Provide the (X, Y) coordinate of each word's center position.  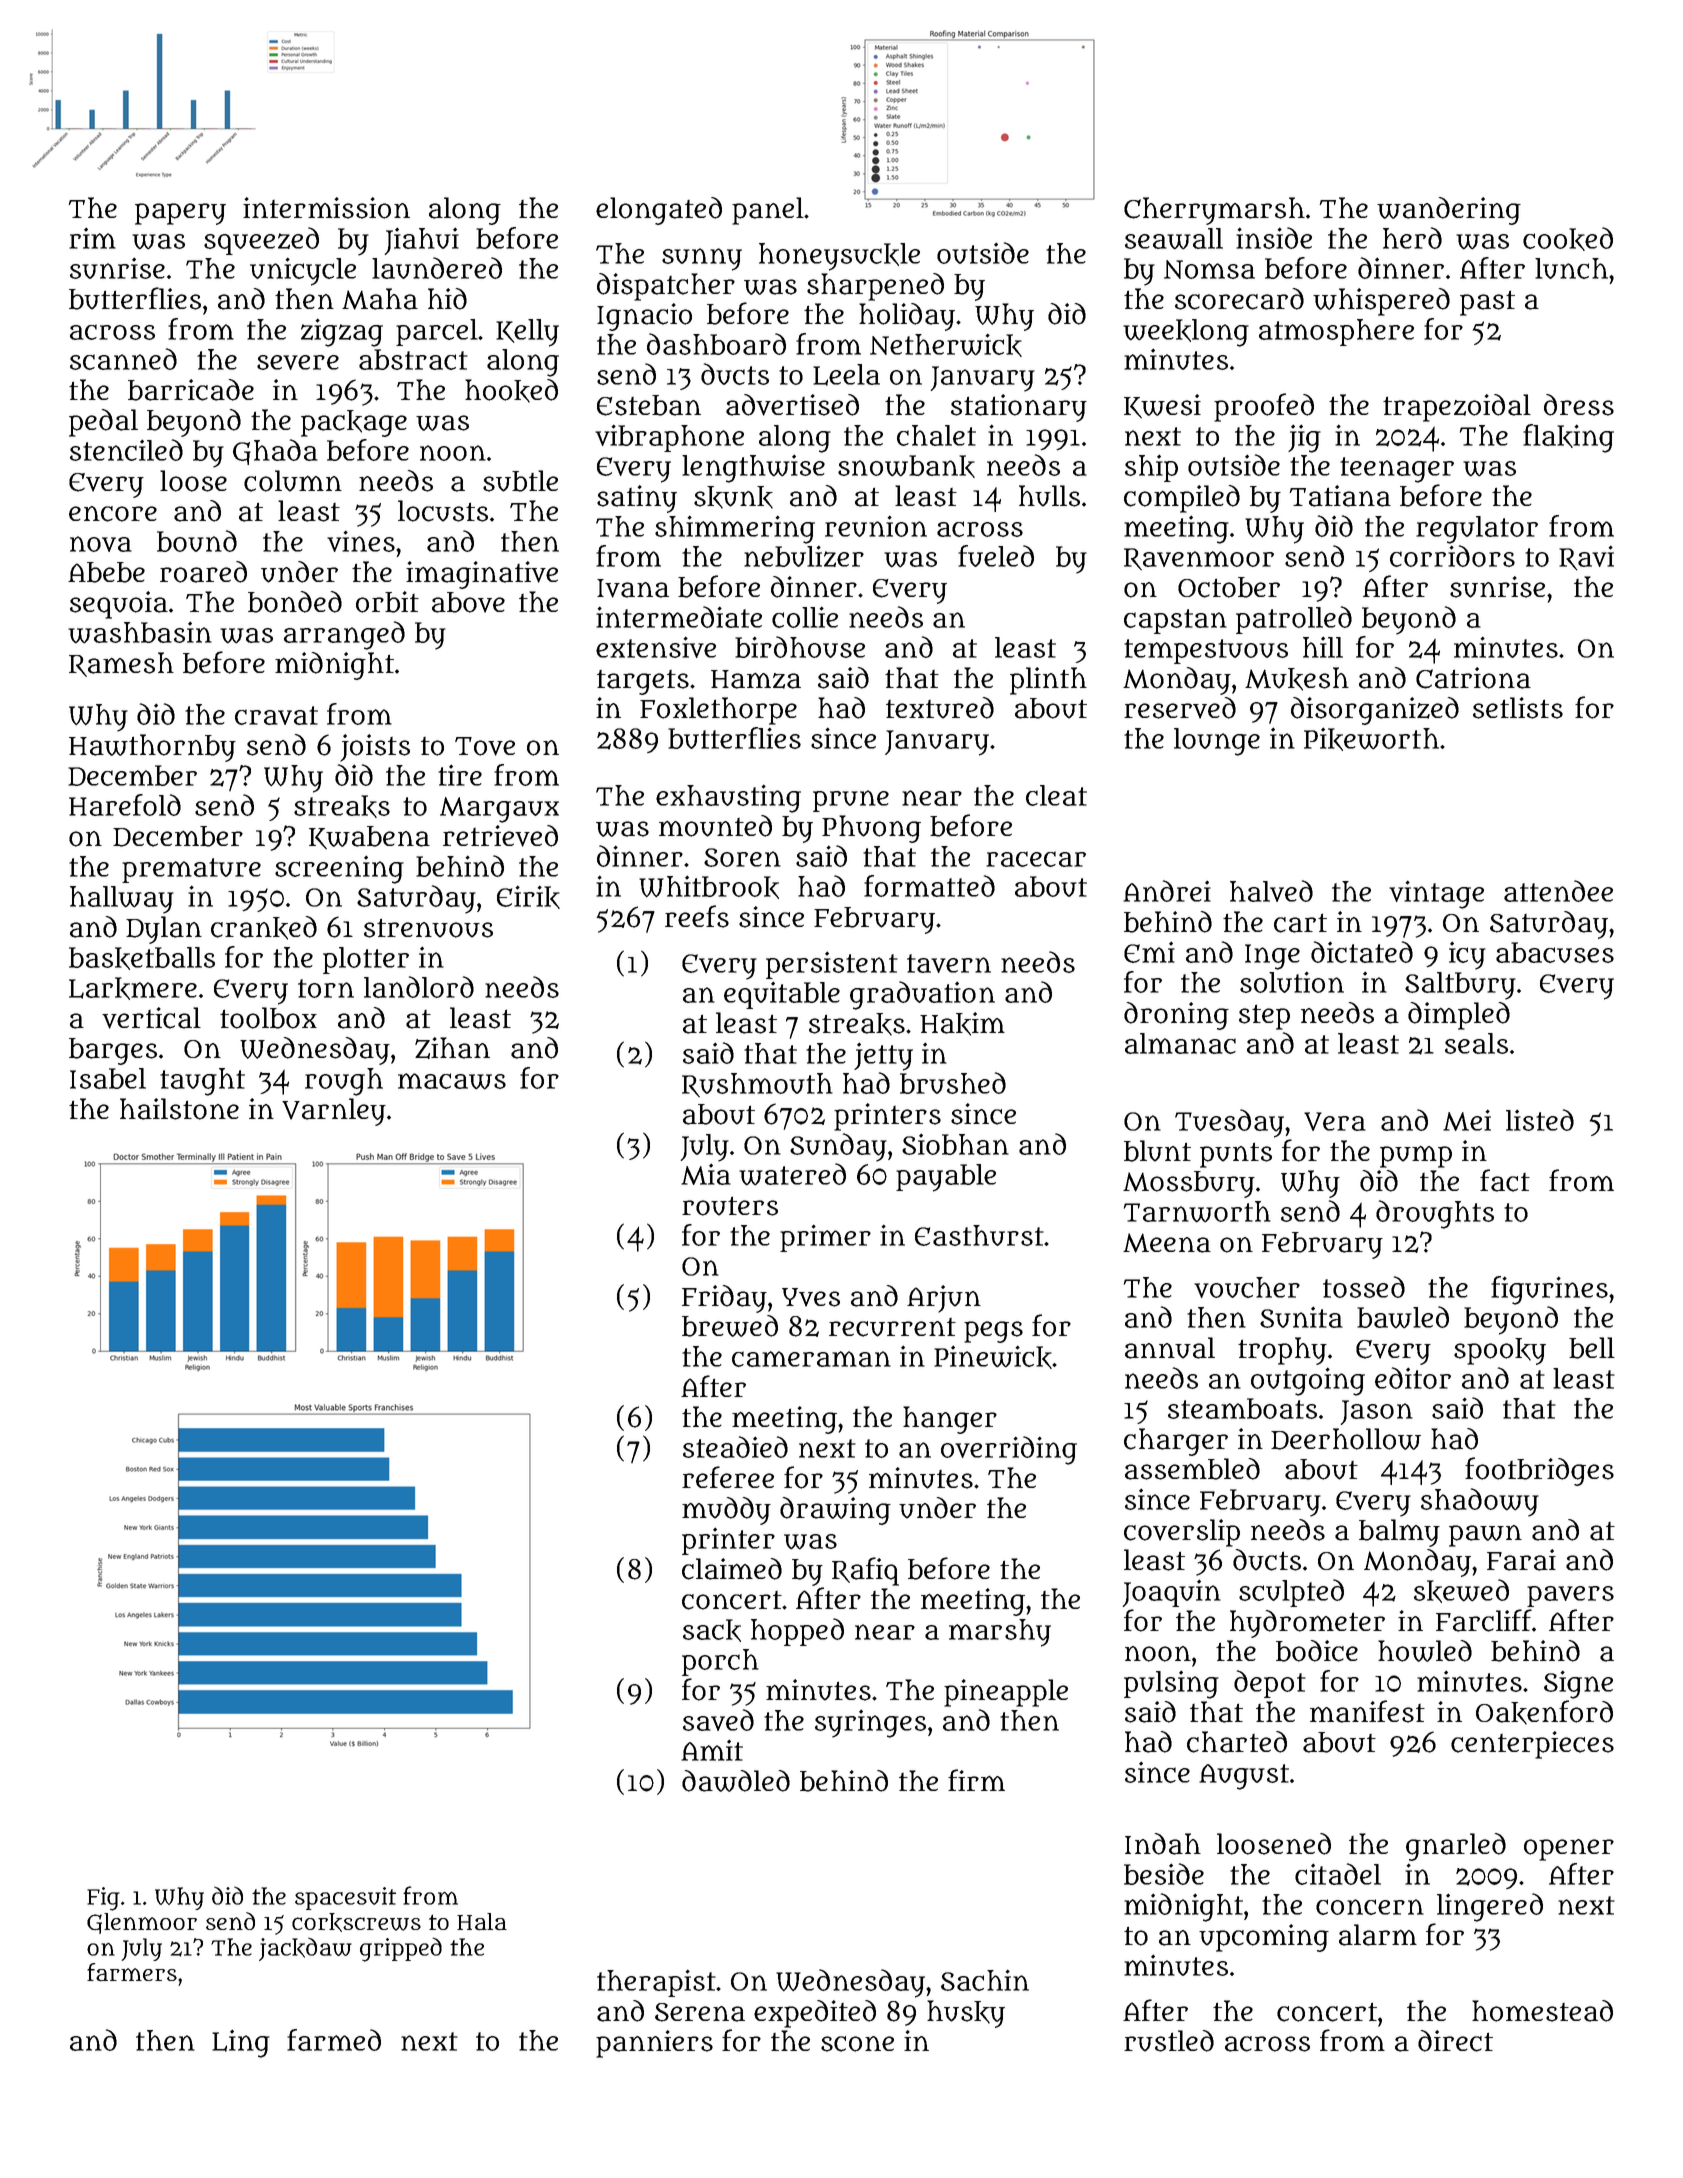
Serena (700, 2012)
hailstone (179, 1109)
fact (1505, 1180)
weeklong (1186, 333)
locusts (443, 511)
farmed (334, 2040)
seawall (1174, 239)
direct (1455, 2041)
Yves (811, 1297)
